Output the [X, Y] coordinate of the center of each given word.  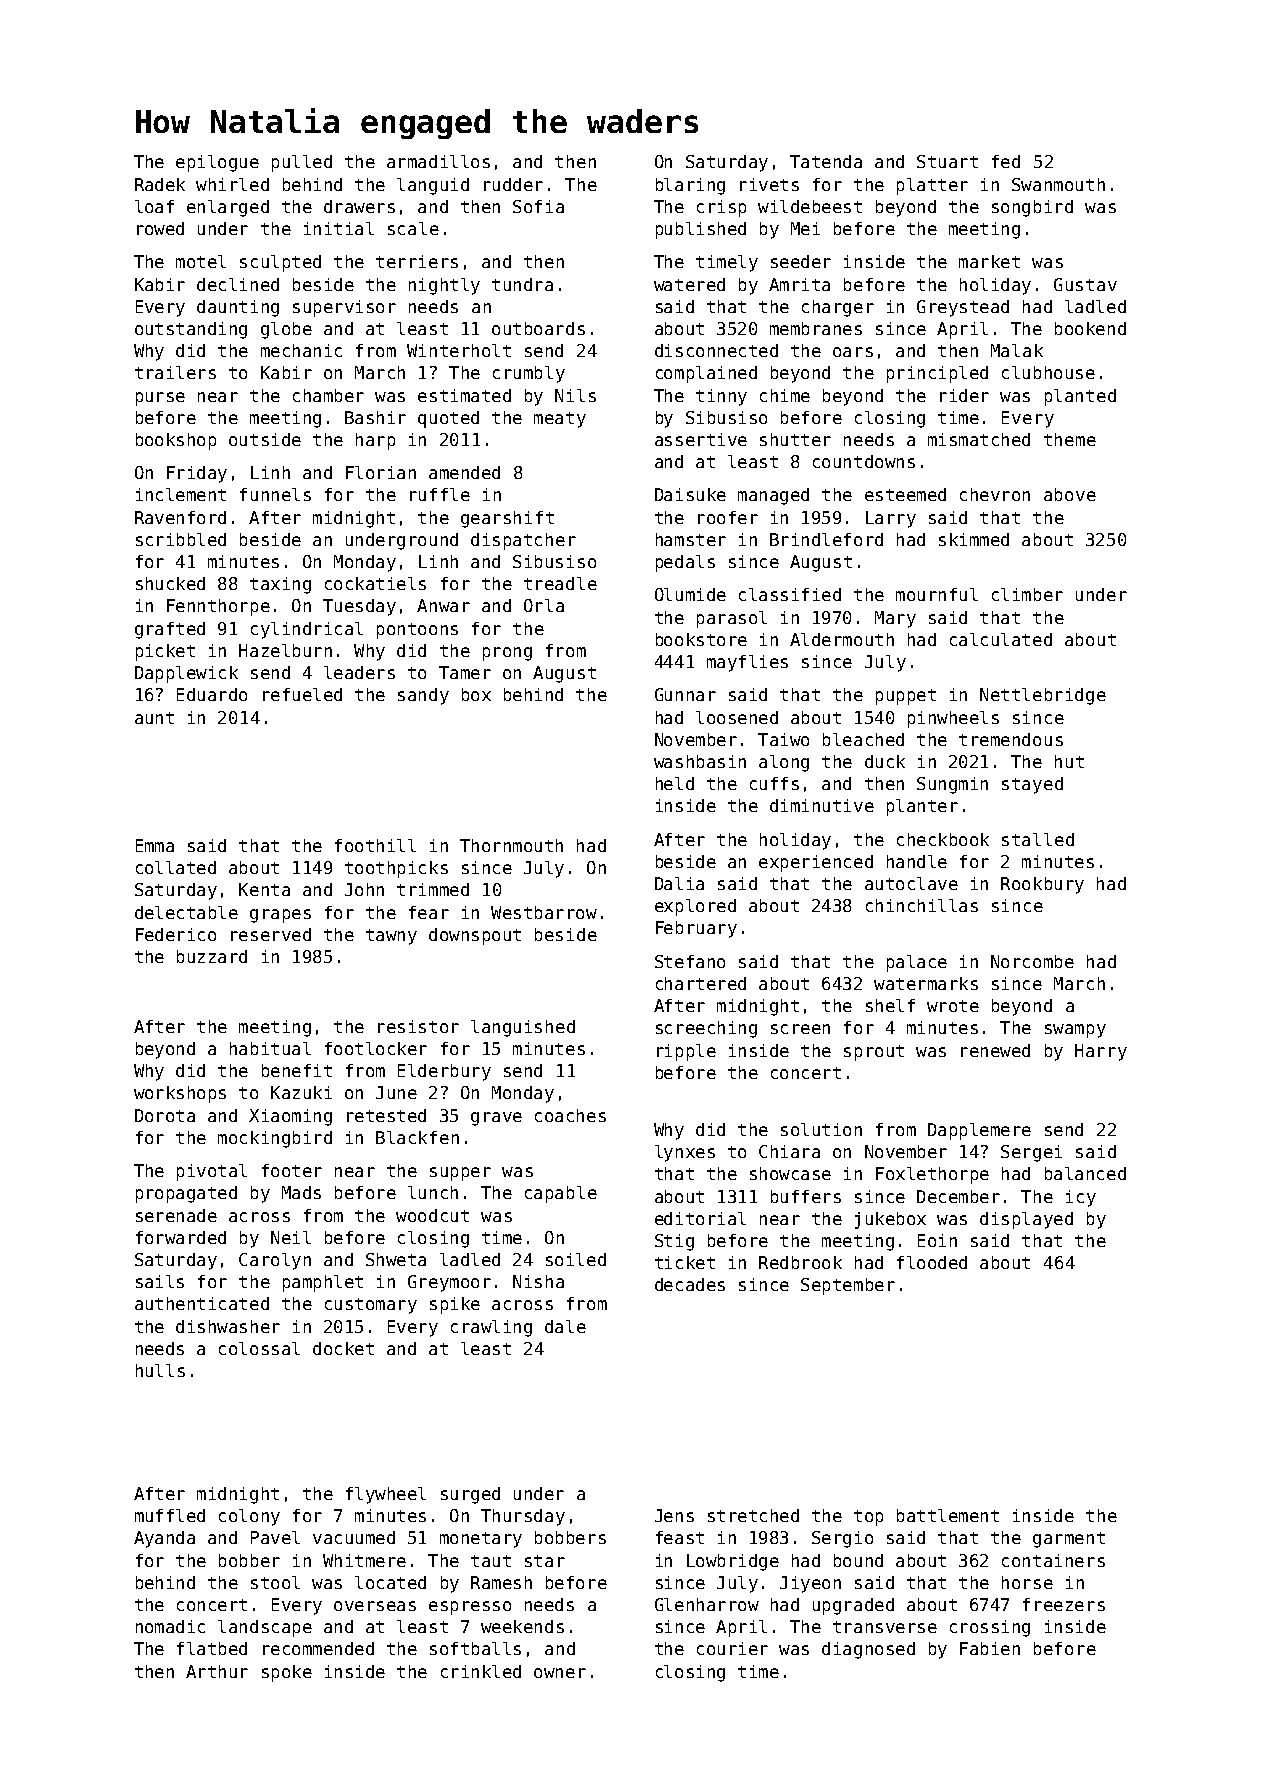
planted [1080, 397]
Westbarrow [544, 912]
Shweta [396, 1259]
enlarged [228, 208]
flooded [932, 1262]
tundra [522, 284]
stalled [1038, 839]
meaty [560, 420]
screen [800, 1029]
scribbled [181, 539]
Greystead [963, 308]
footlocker [376, 1048]
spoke [287, 1673]
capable [561, 1194]
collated [176, 867]
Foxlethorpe [932, 1175]
